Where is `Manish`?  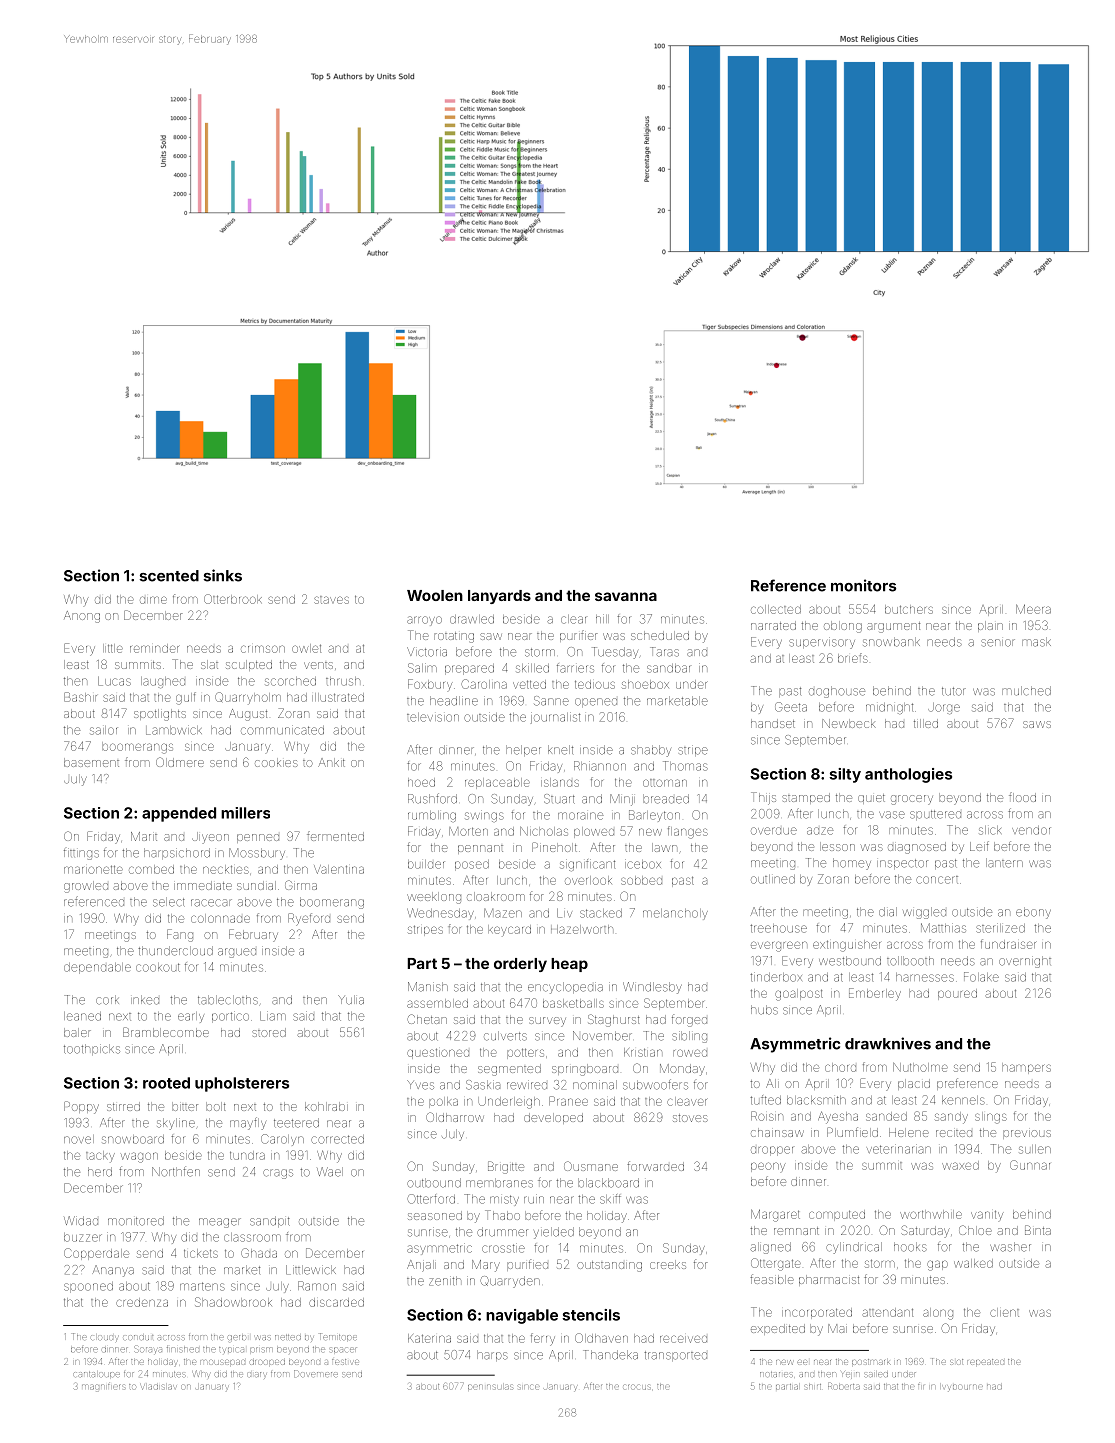 Manish is located at coordinates (428, 987).
